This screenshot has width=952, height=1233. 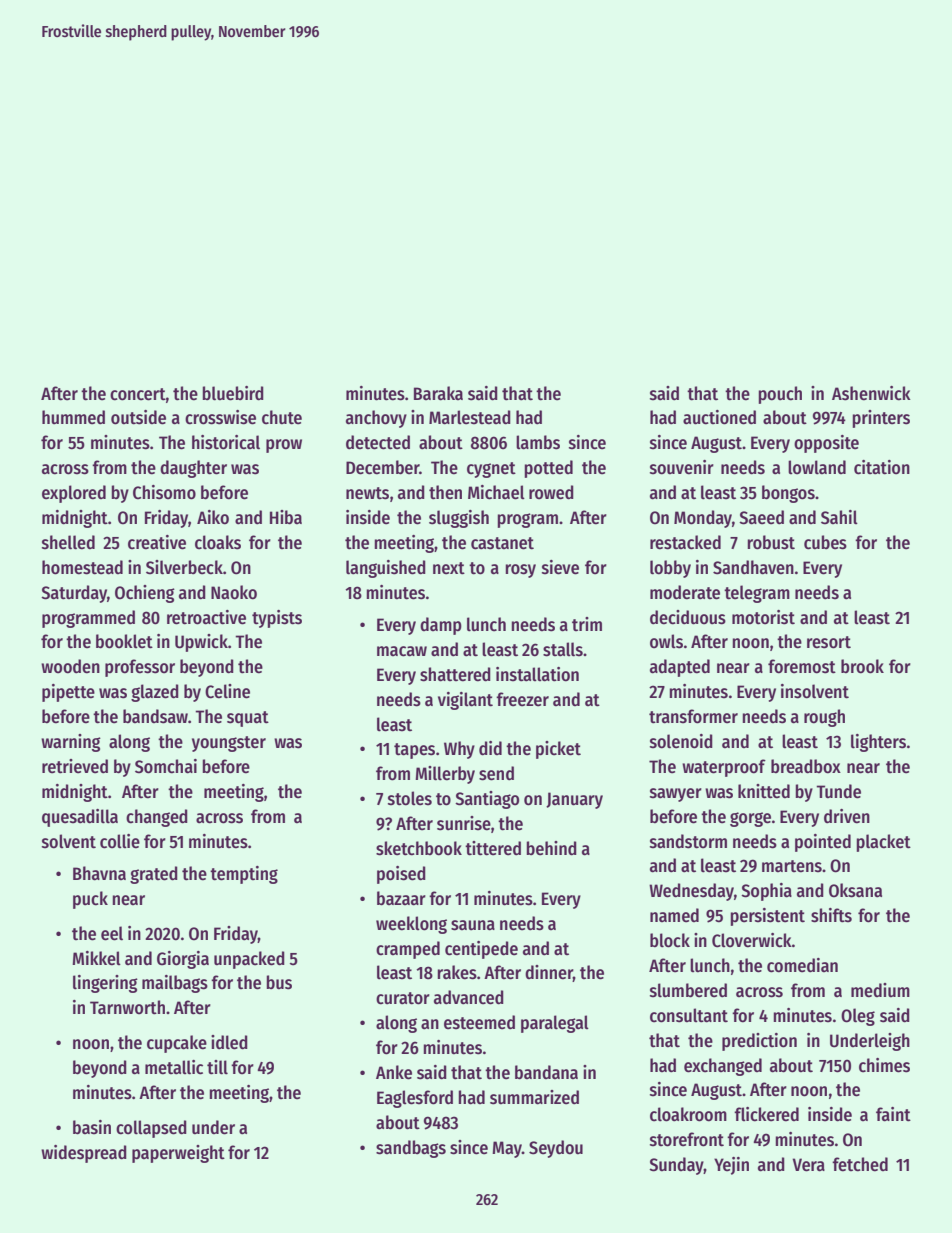 I want to click on bazaar, so click(x=401, y=898).
